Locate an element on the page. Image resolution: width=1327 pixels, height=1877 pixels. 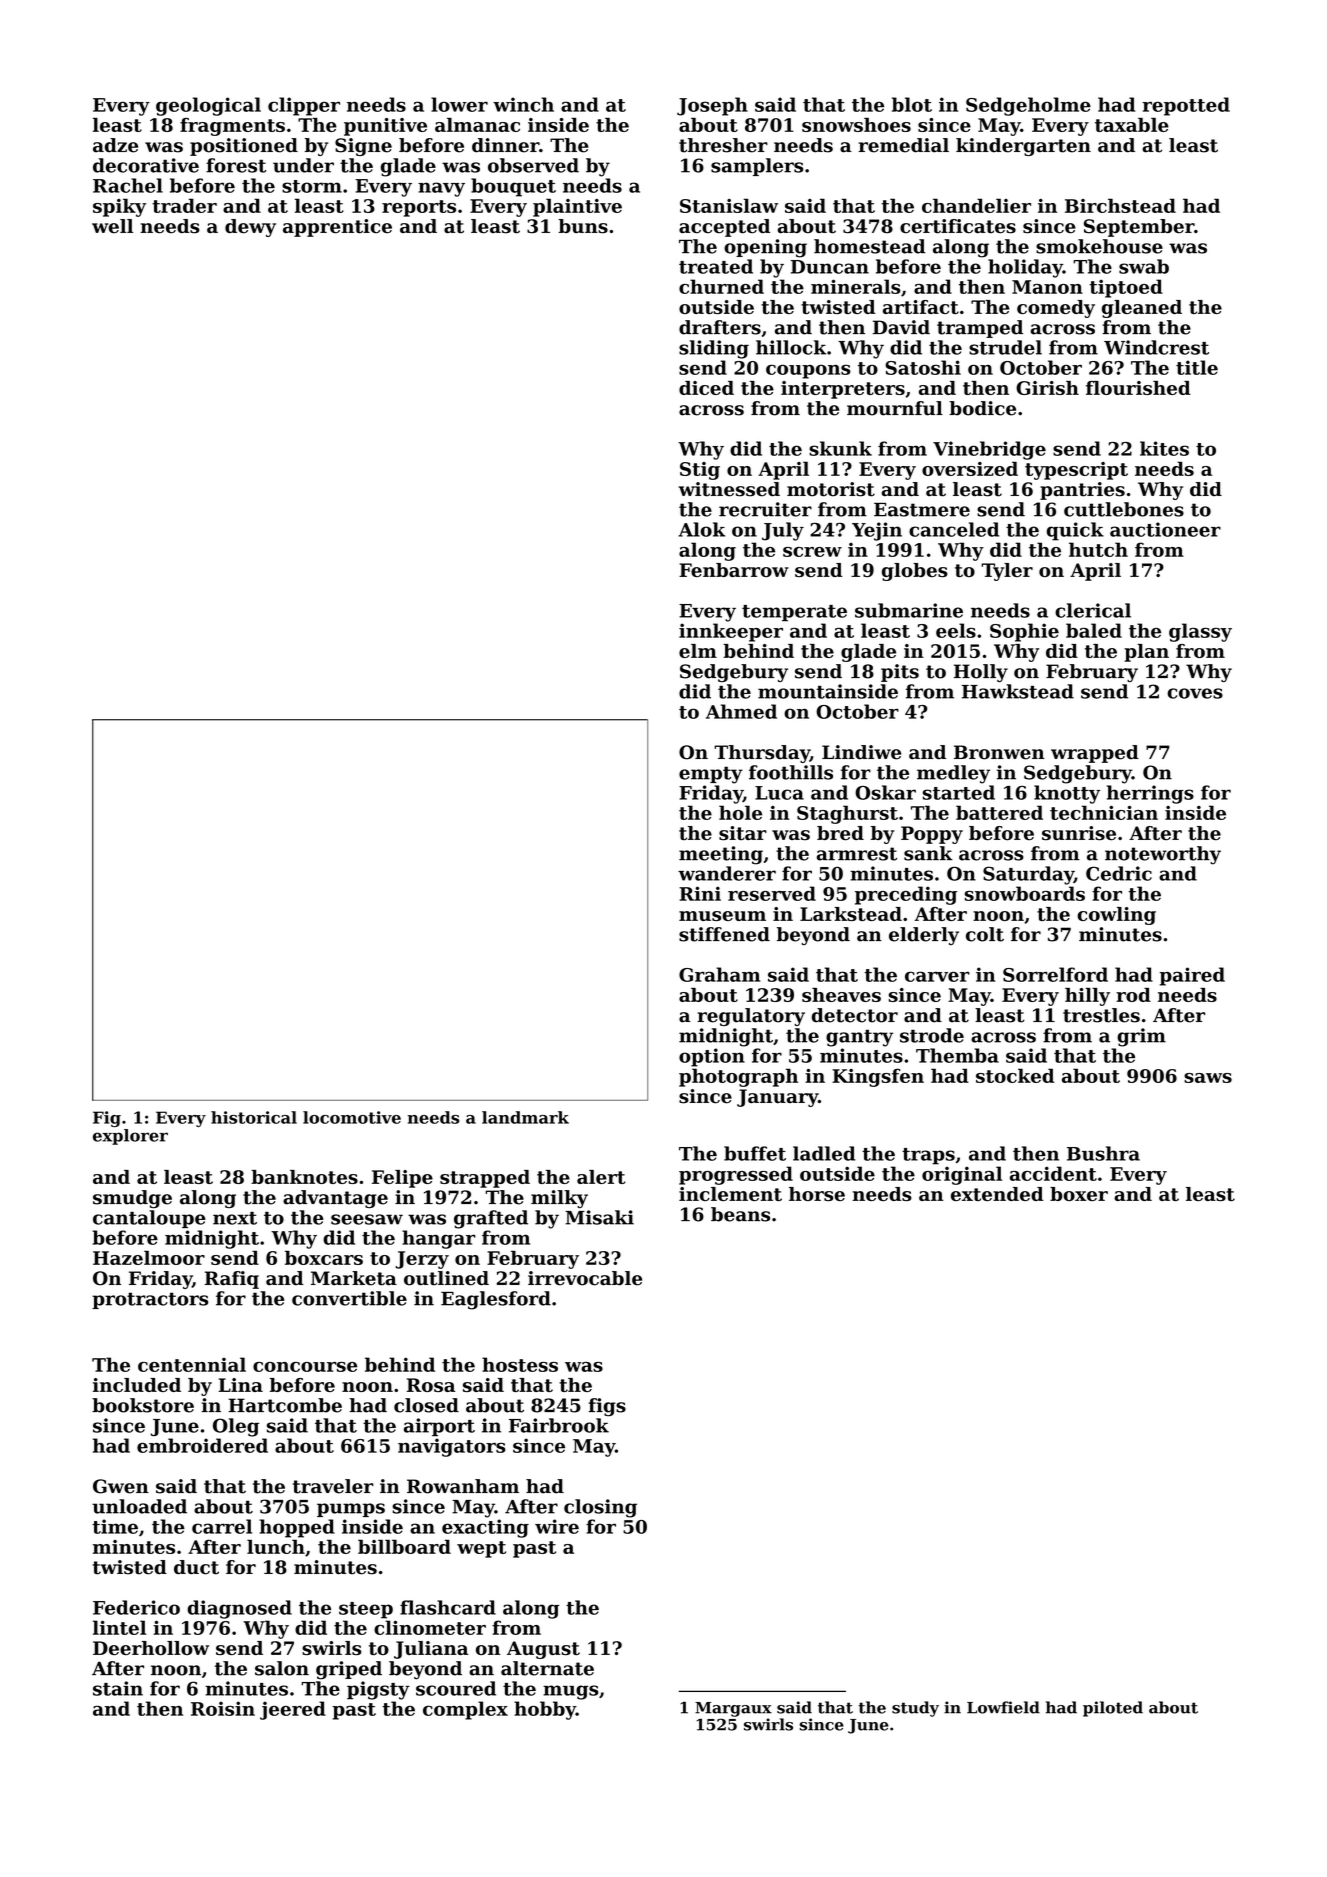
landmark is located at coordinates (525, 1117).
